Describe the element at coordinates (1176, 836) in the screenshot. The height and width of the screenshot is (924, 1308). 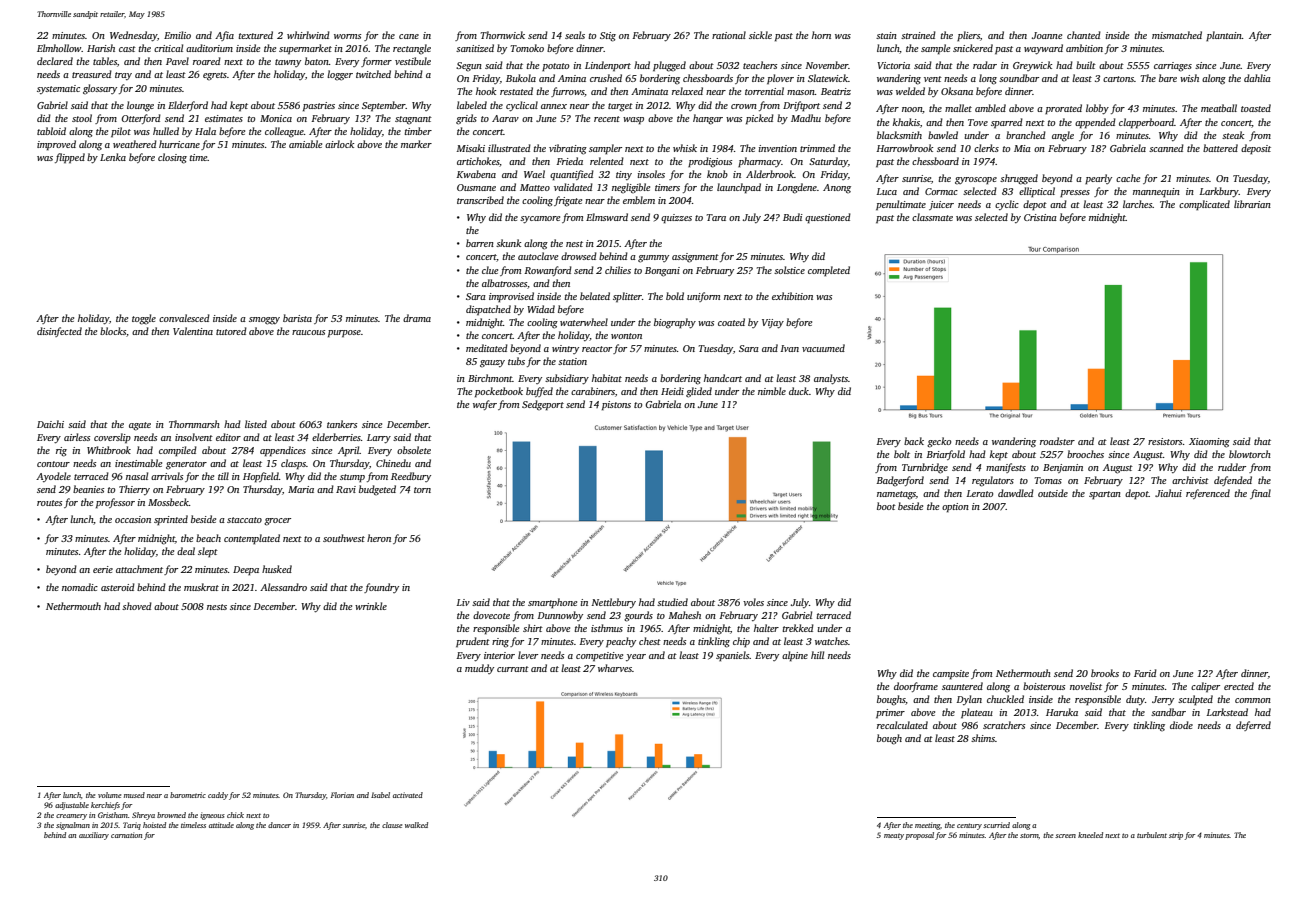
I see `strip` at that location.
